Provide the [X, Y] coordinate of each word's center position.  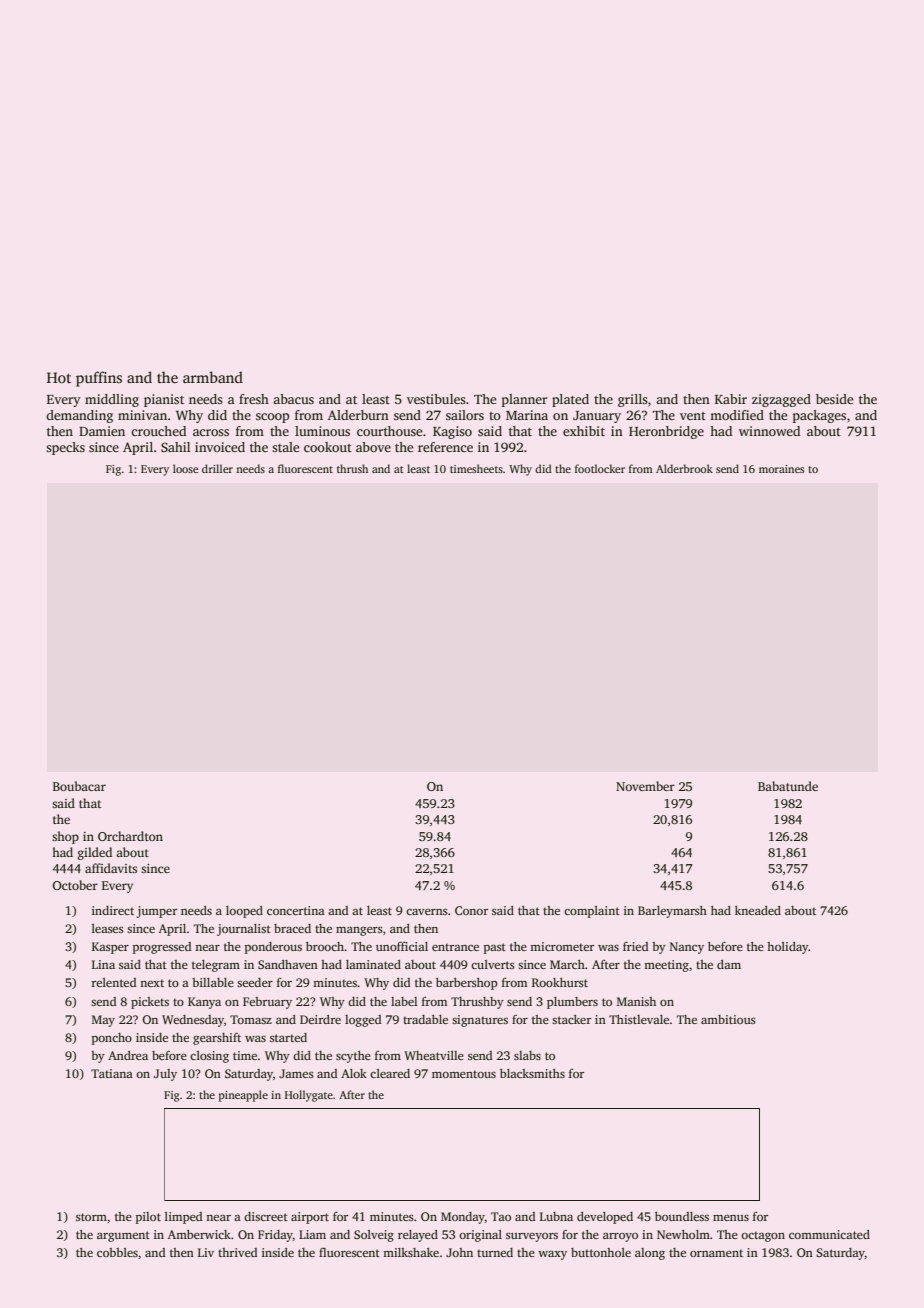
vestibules [436, 399]
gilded [95, 853]
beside [834, 399]
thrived [238, 1252]
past [495, 948]
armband [213, 377]
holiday [788, 948]
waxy [552, 1255]
